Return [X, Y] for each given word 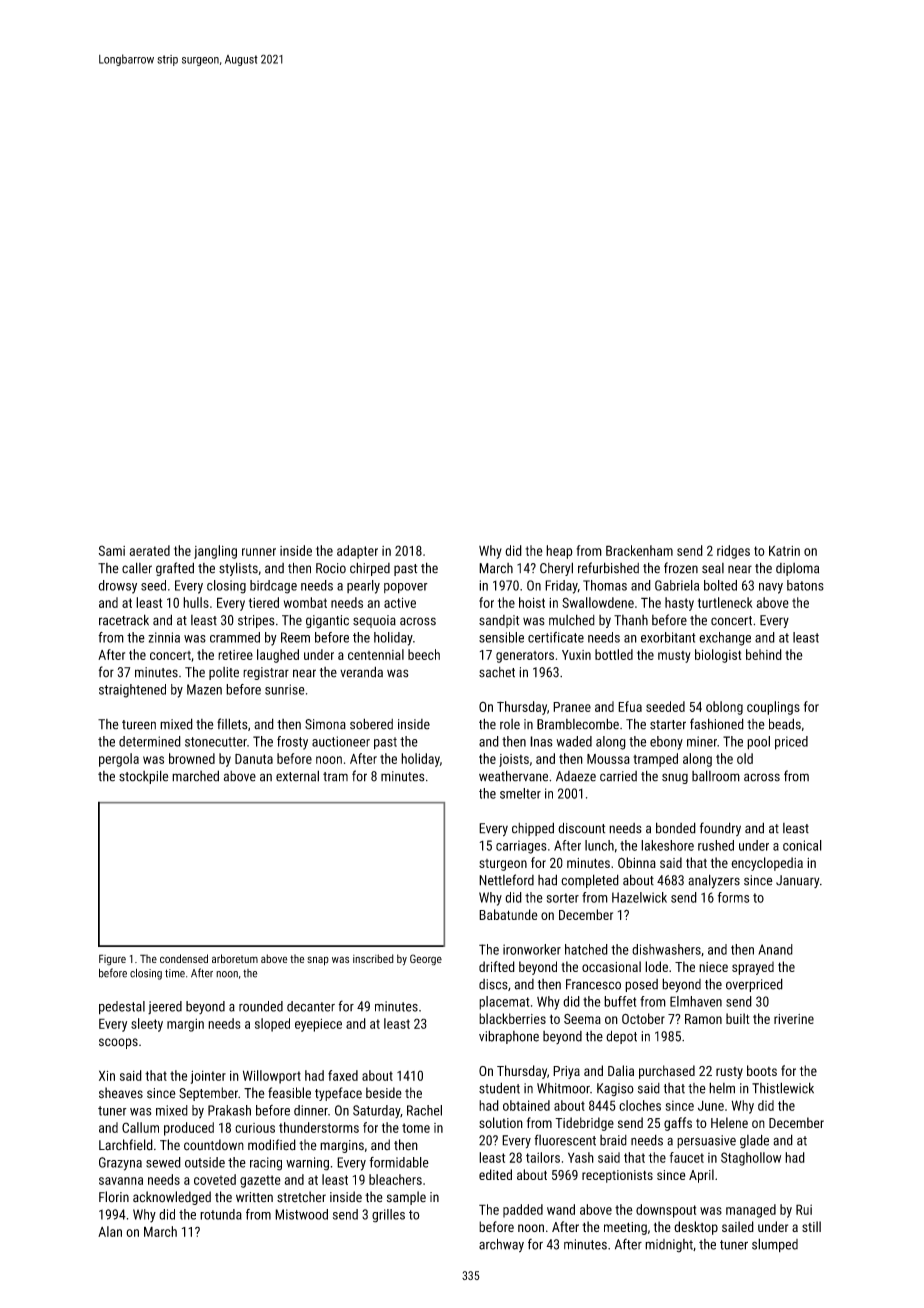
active [400, 602]
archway [501, 1245]
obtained [526, 1105]
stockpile [143, 777]
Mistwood [301, 1214]
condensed [184, 958]
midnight [669, 1246]
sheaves [121, 1093]
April [701, 1176]
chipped [533, 829]
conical [802, 845]
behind [764, 654]
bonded [676, 828]
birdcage [273, 587]
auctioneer [341, 741]
